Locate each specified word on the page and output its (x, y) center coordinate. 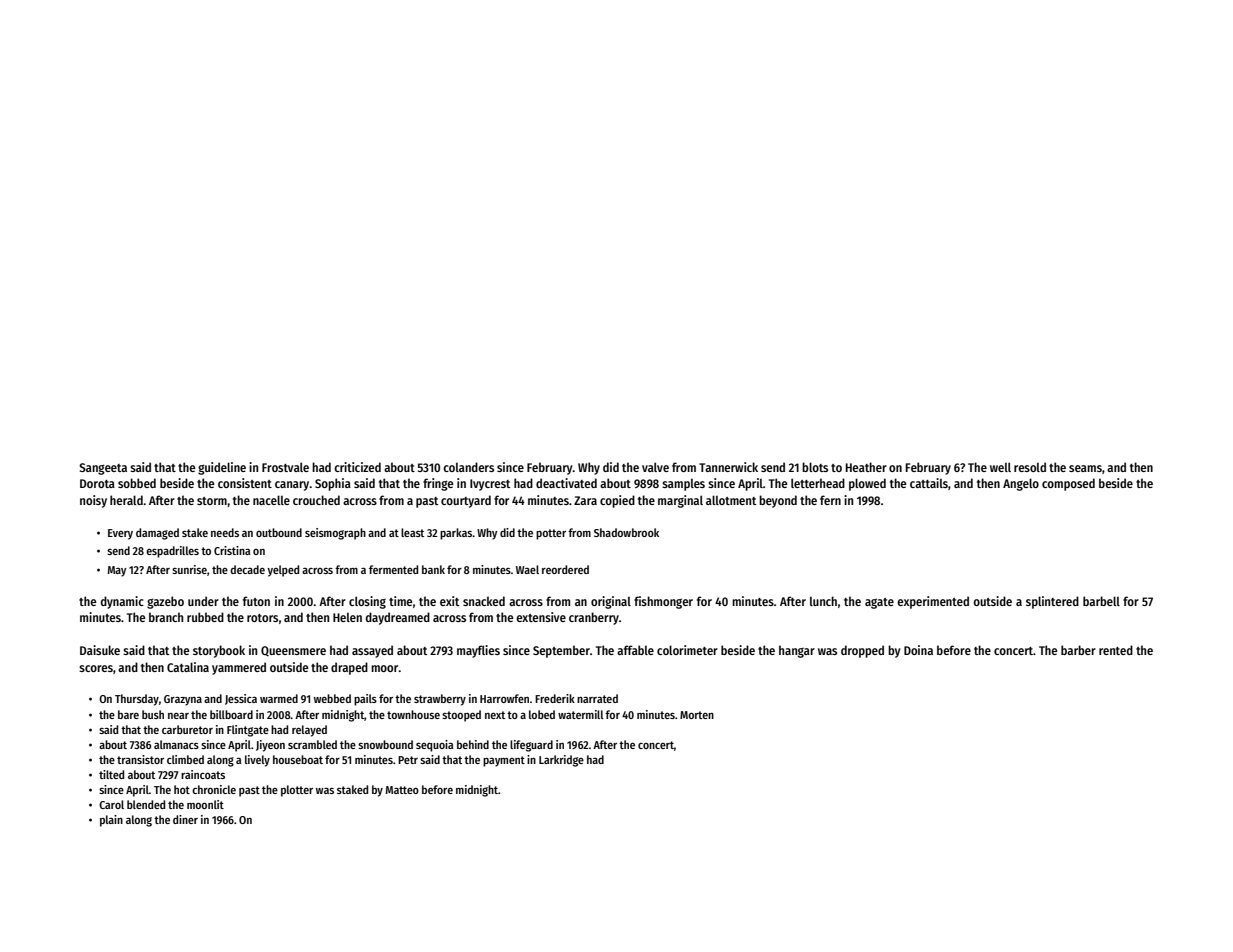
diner (185, 819)
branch (166, 617)
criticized (357, 467)
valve (655, 467)
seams (1085, 468)
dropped (862, 651)
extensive (541, 617)
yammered (239, 668)
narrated (597, 698)
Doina (918, 650)
